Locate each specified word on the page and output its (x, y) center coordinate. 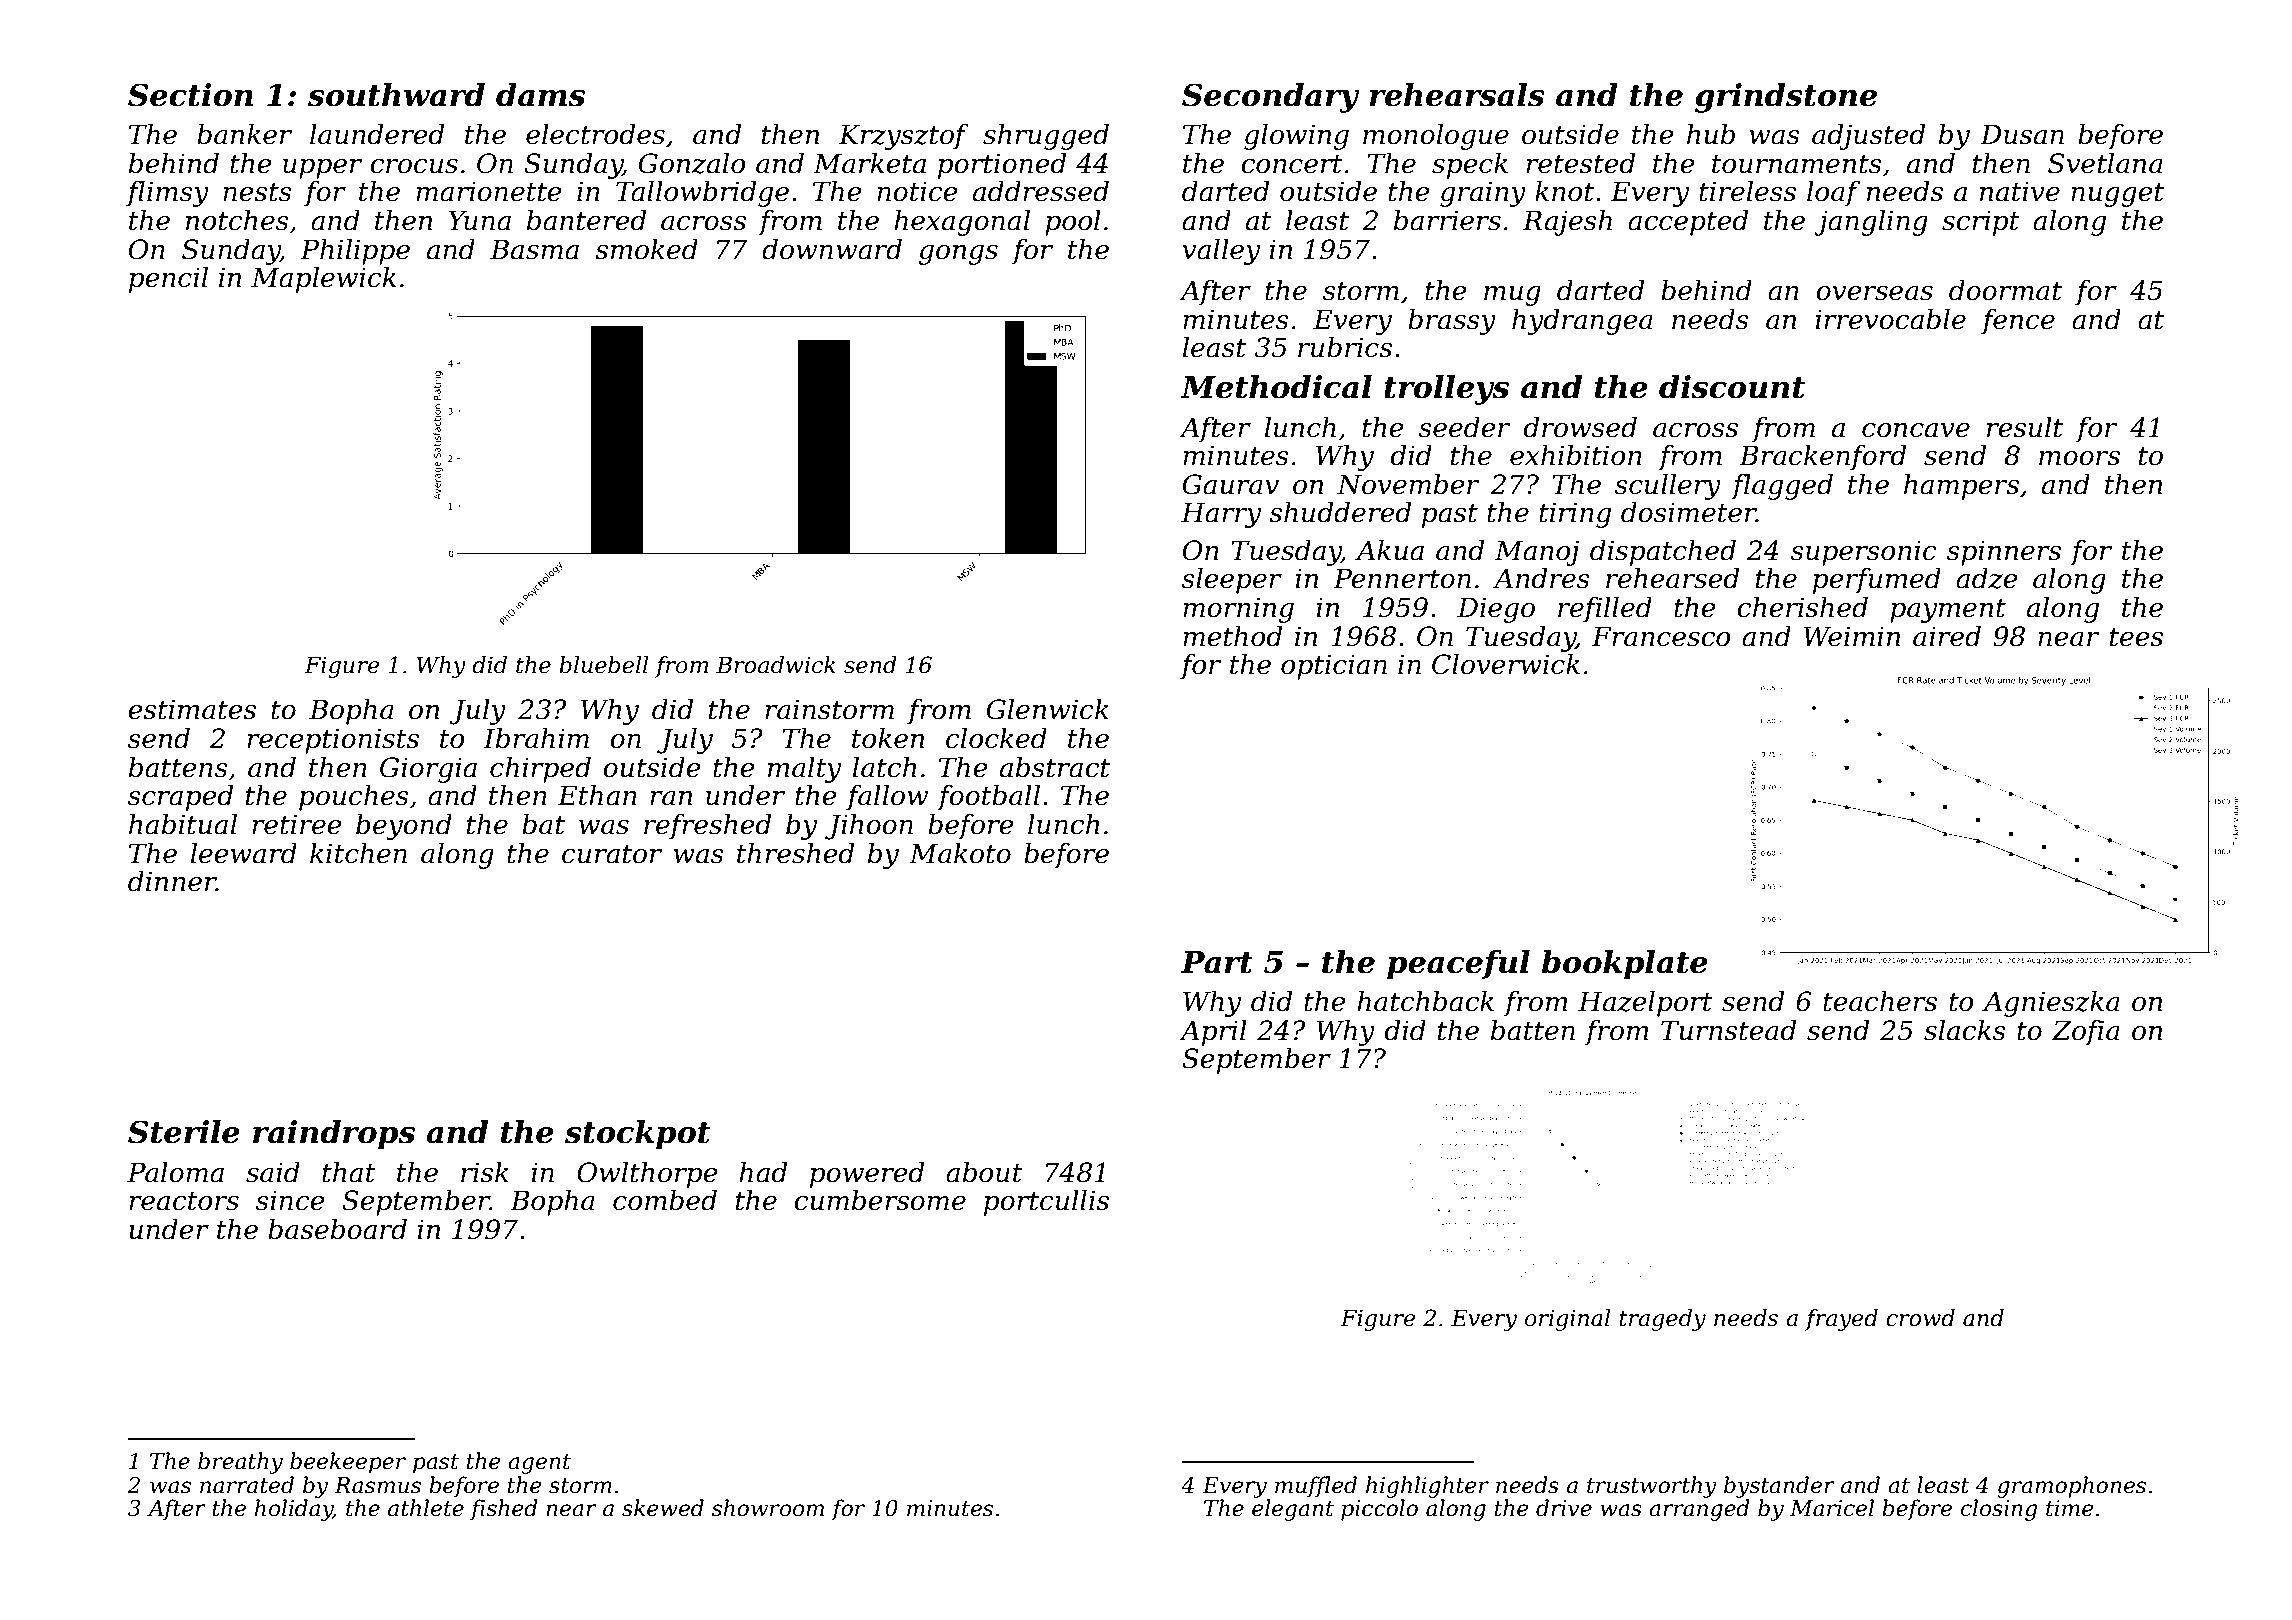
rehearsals (1457, 95)
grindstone (1786, 98)
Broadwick (776, 665)
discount (1732, 387)
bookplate (1624, 965)
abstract (1055, 767)
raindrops (334, 1135)
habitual (183, 824)
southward (396, 95)
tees (2136, 637)
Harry (1221, 515)
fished (504, 1510)
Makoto (960, 853)
